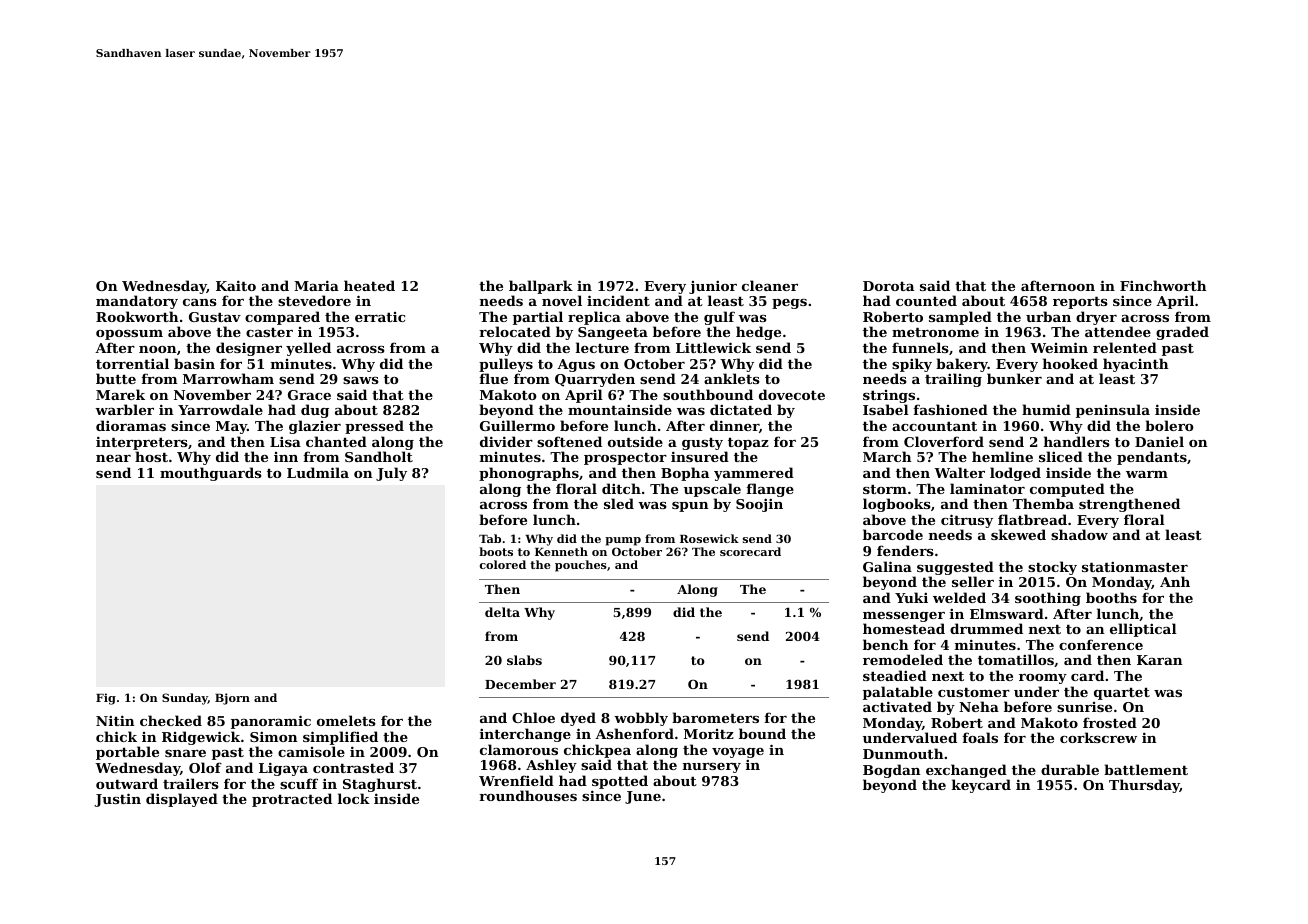  I want to click on Kaito, so click(236, 285).
